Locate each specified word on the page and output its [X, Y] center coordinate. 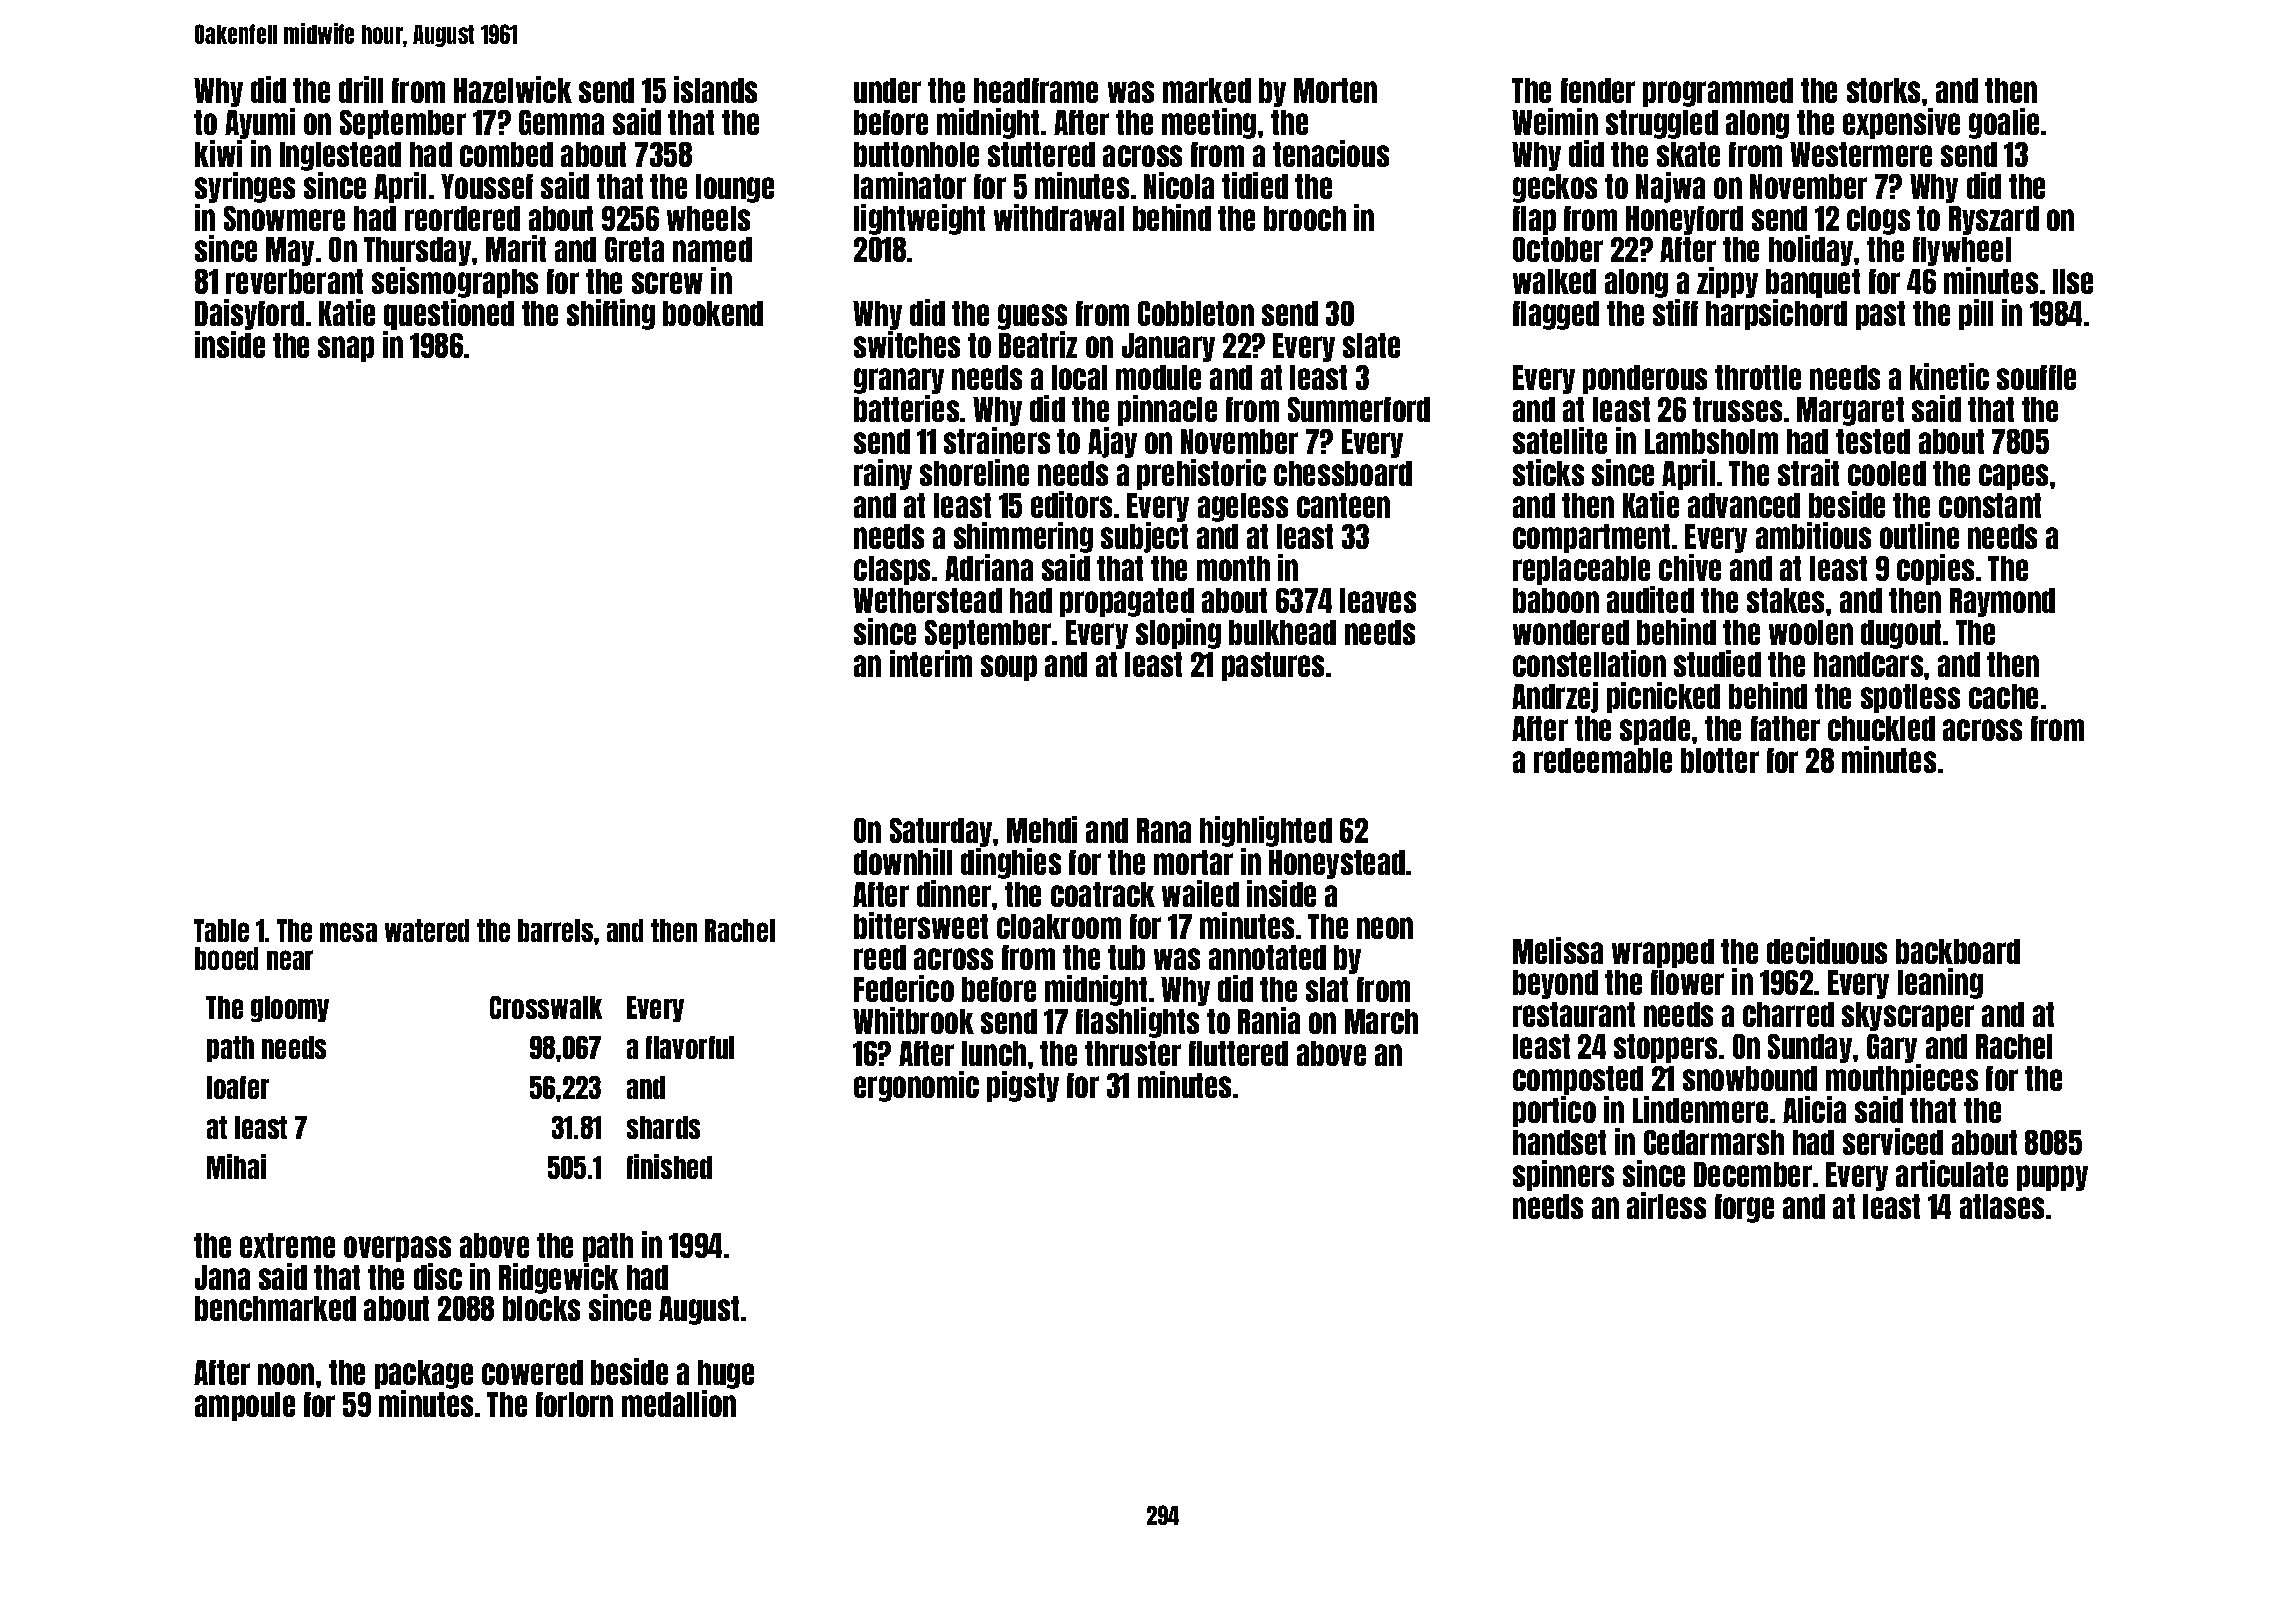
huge [726, 1374]
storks [1883, 90]
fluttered [1238, 1053]
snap [346, 349]
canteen [1343, 505]
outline [1919, 535]
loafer [238, 1087]
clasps [892, 570]
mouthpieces [1902, 1079]
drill [361, 89]
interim [931, 663]
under [887, 90]
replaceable [1581, 570]
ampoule [245, 1406]
